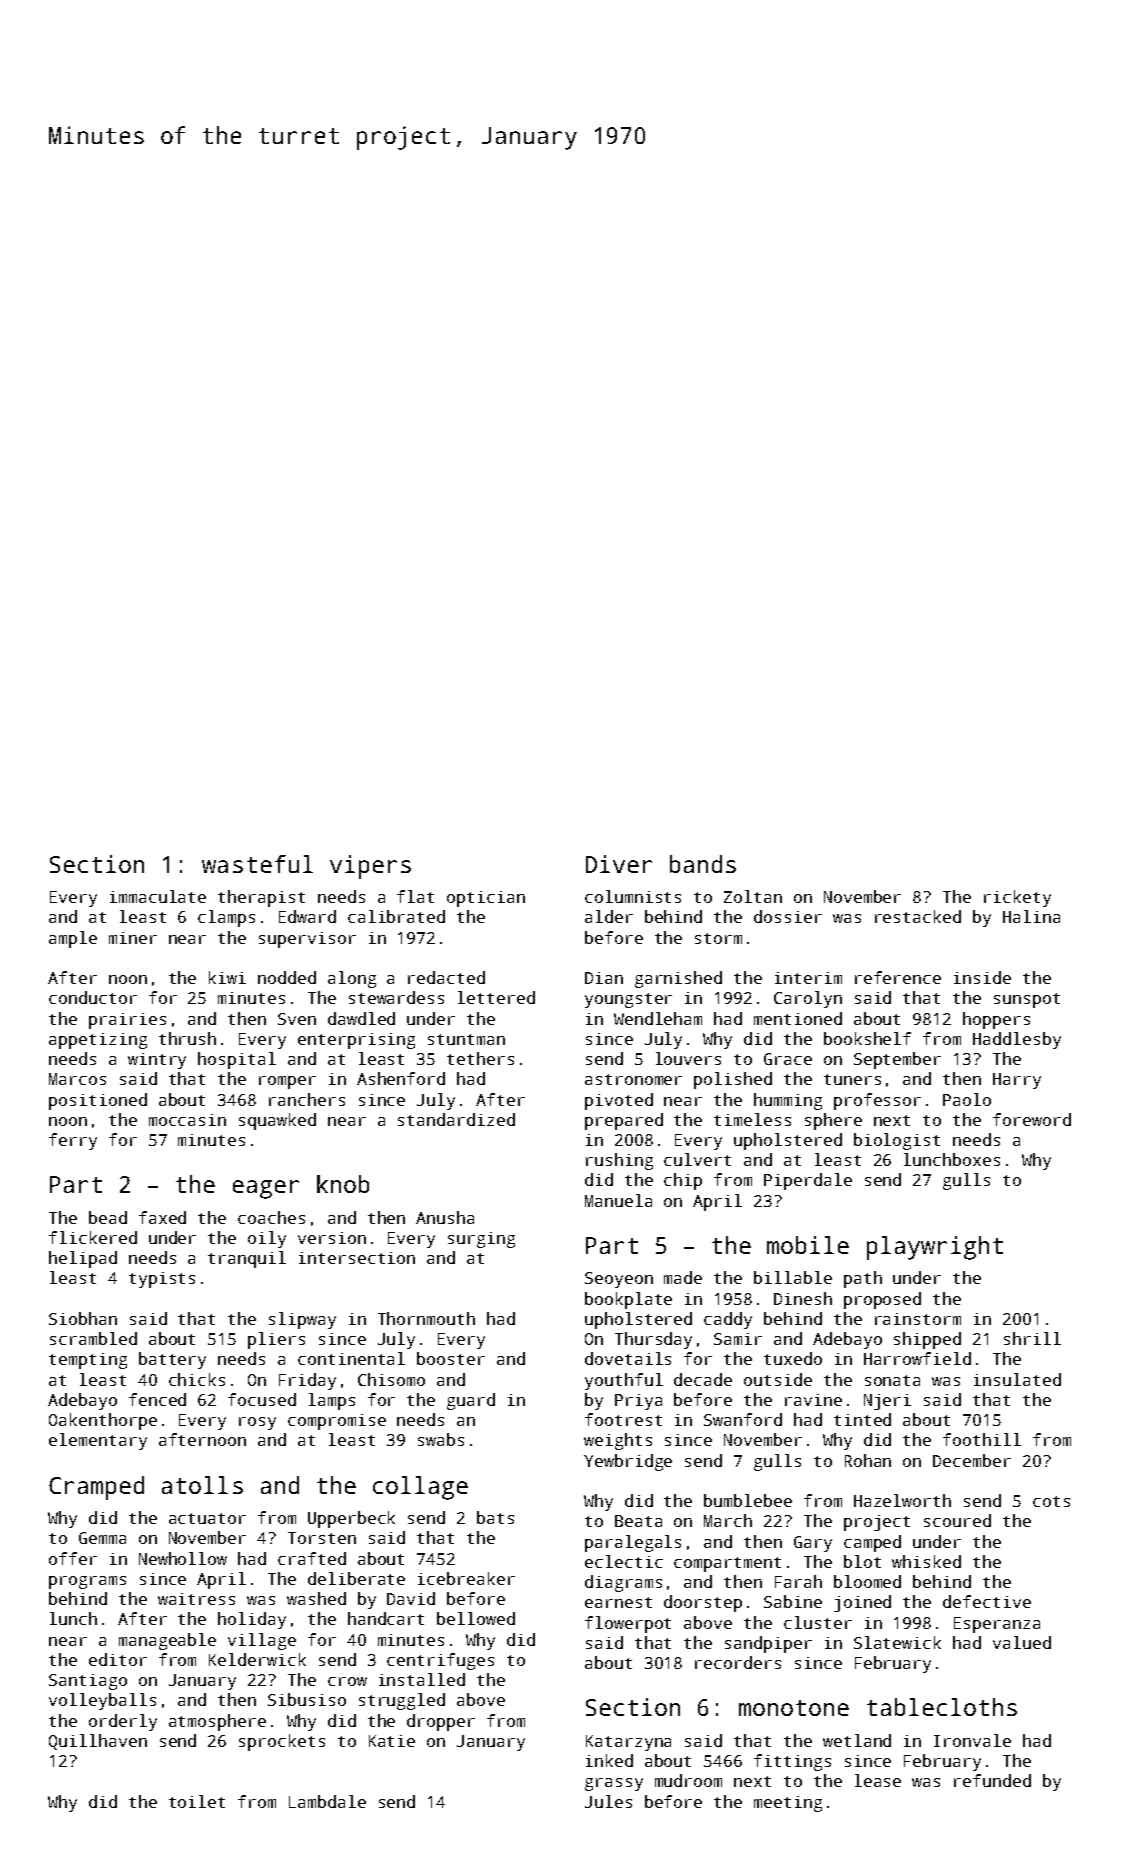 Image resolution: width=1128 pixels, height=1858 pixels. I want to click on rickety, so click(1017, 898).
